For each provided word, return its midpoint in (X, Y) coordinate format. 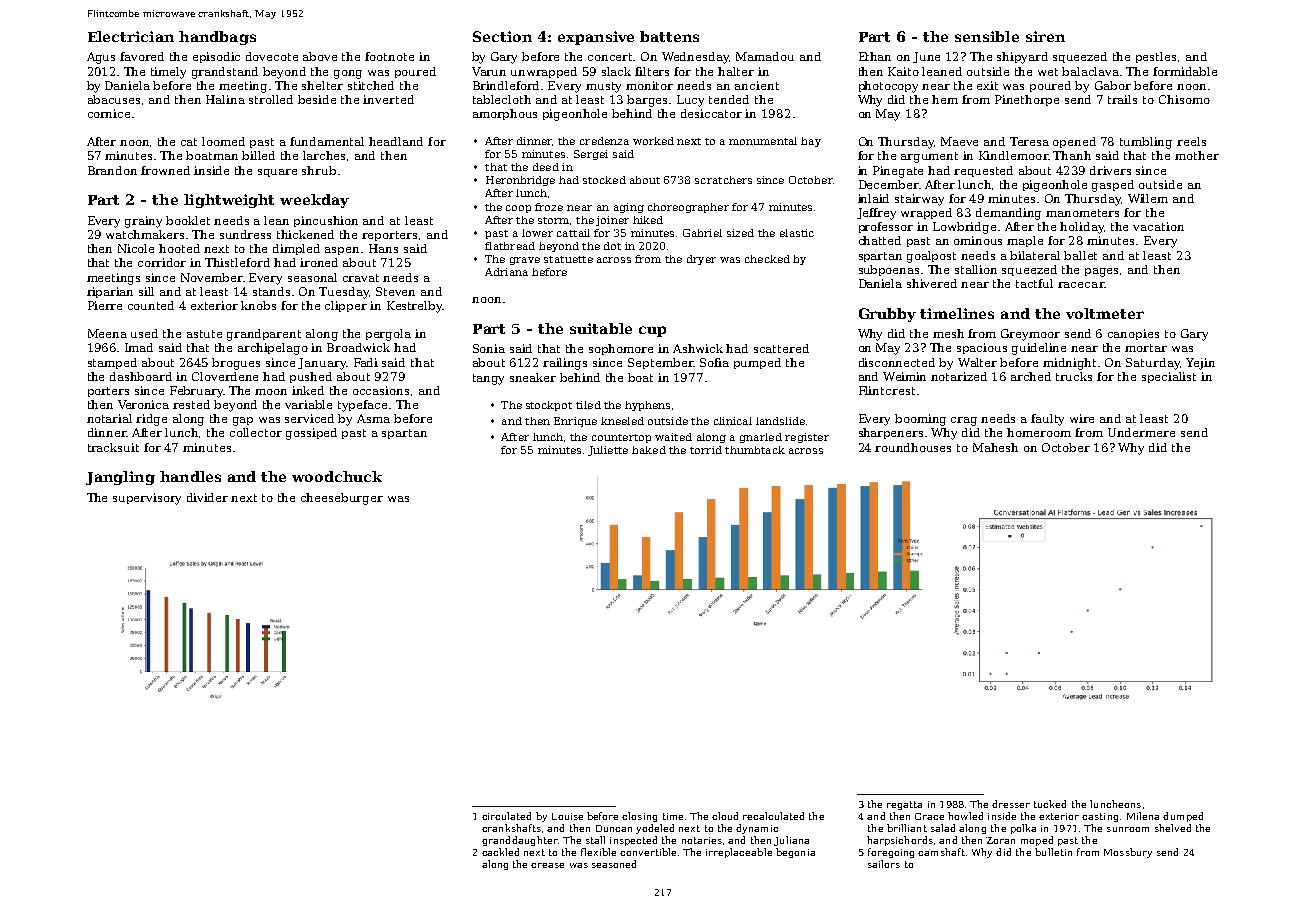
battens (669, 36)
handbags (217, 38)
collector (256, 432)
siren (1045, 36)
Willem (1148, 198)
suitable (601, 328)
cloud (725, 816)
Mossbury (1128, 853)
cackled (500, 852)
